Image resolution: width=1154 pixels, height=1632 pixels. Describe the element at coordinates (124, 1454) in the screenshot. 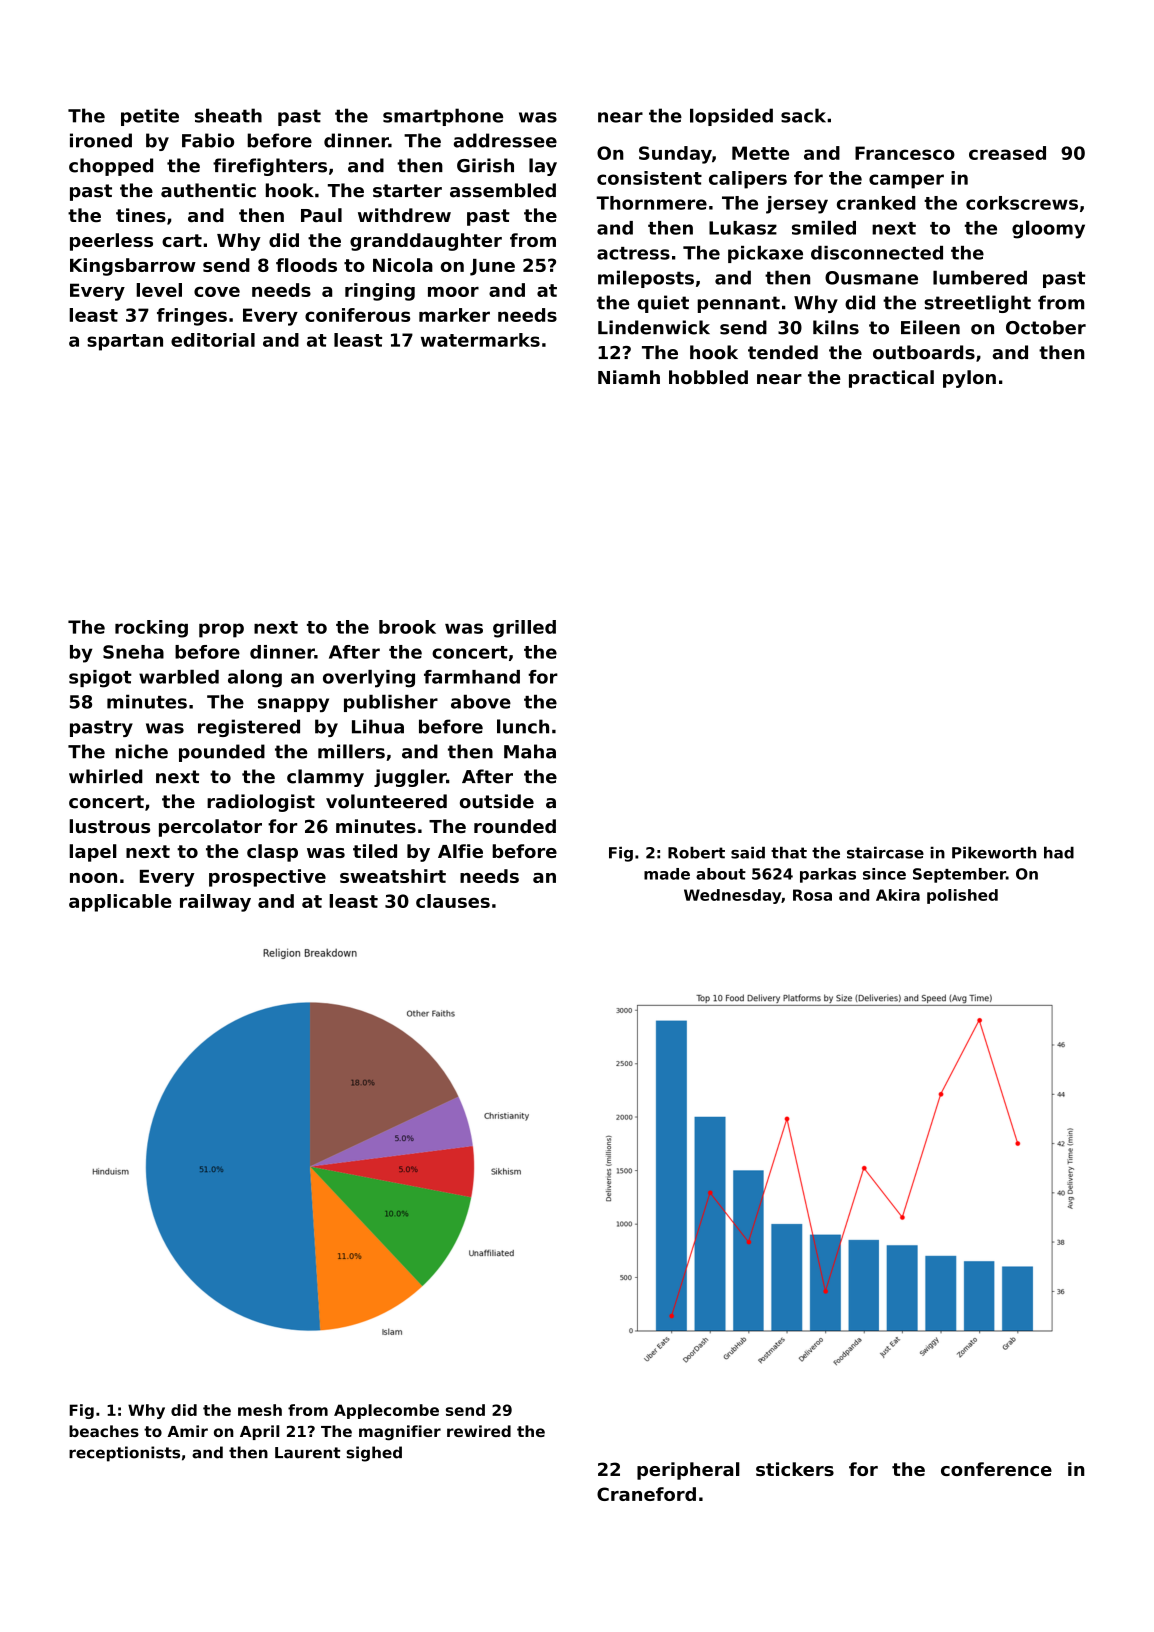

I see `receptionists` at that location.
